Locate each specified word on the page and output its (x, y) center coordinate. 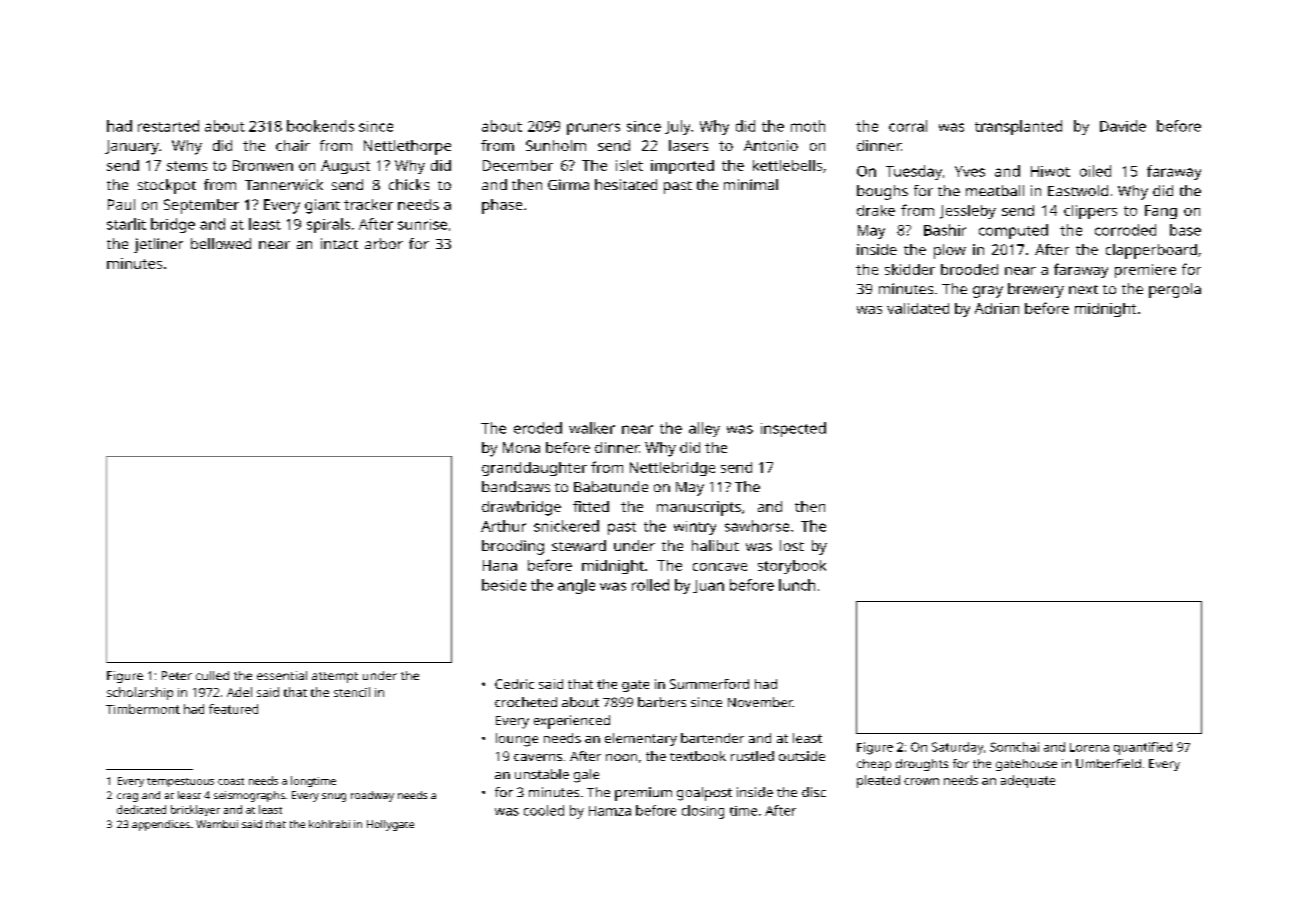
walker (592, 428)
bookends (320, 126)
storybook (792, 567)
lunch (797, 585)
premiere (1145, 271)
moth (808, 126)
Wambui (217, 824)
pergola (1175, 290)
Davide (1123, 126)
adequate (1028, 781)
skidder (910, 269)
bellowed (221, 243)
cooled (544, 810)
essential (282, 675)
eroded (538, 428)
